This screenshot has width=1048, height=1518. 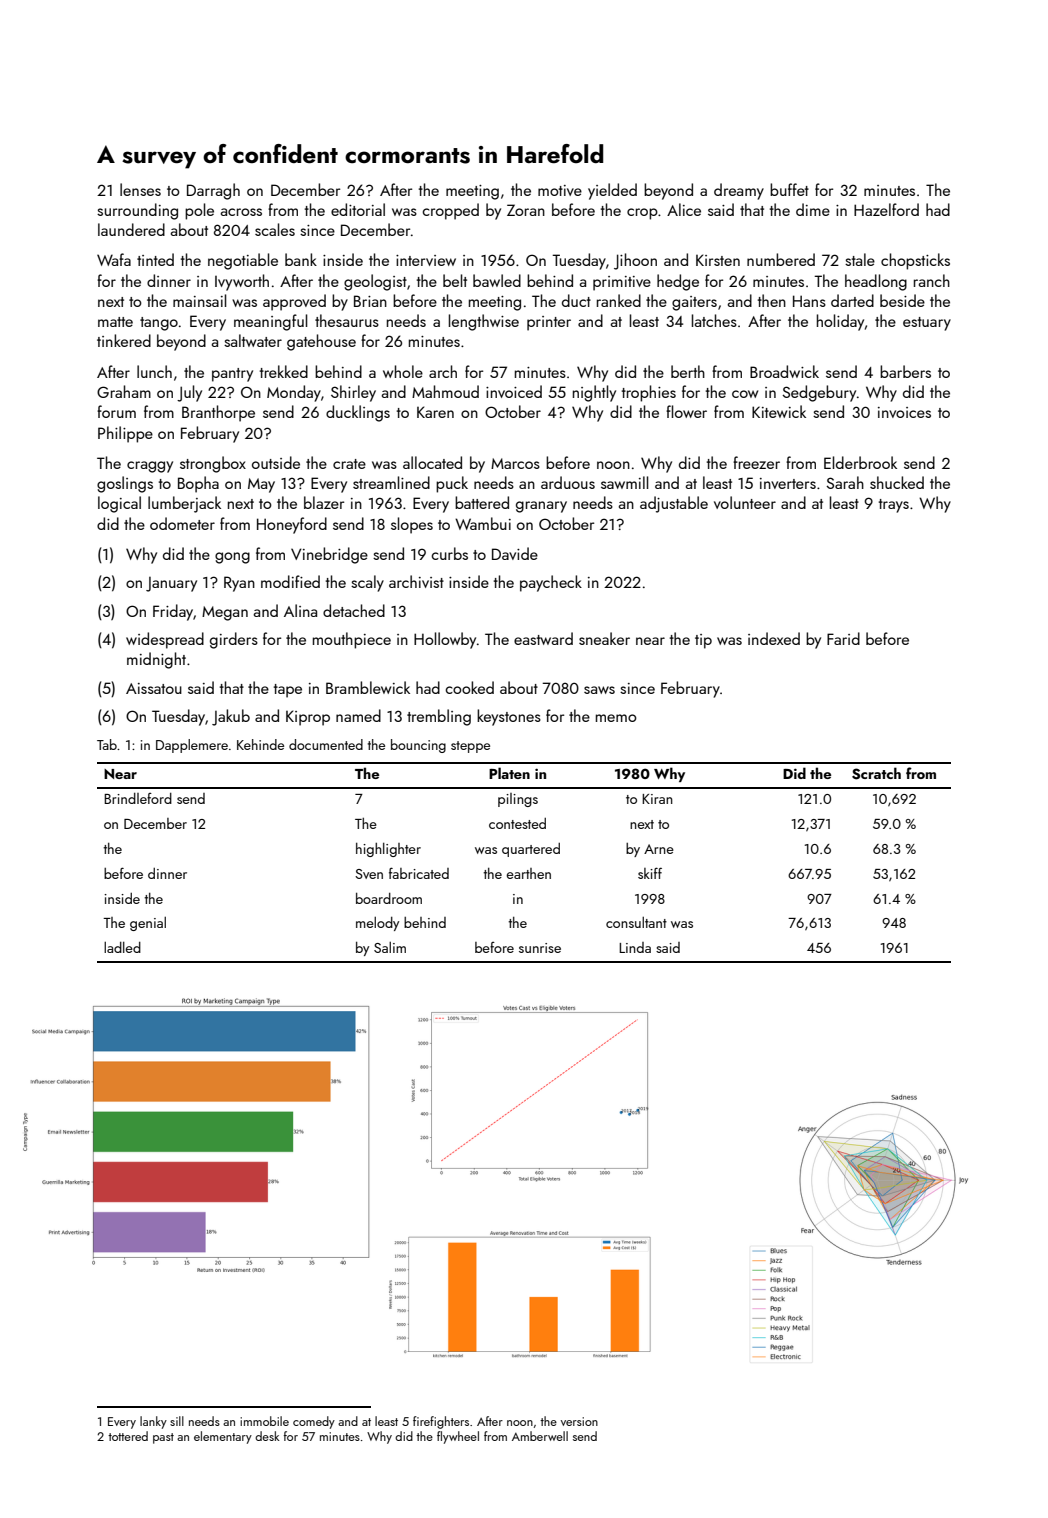 What do you see at coordinates (314, 1422) in the screenshot?
I see `comedy` at bounding box center [314, 1422].
